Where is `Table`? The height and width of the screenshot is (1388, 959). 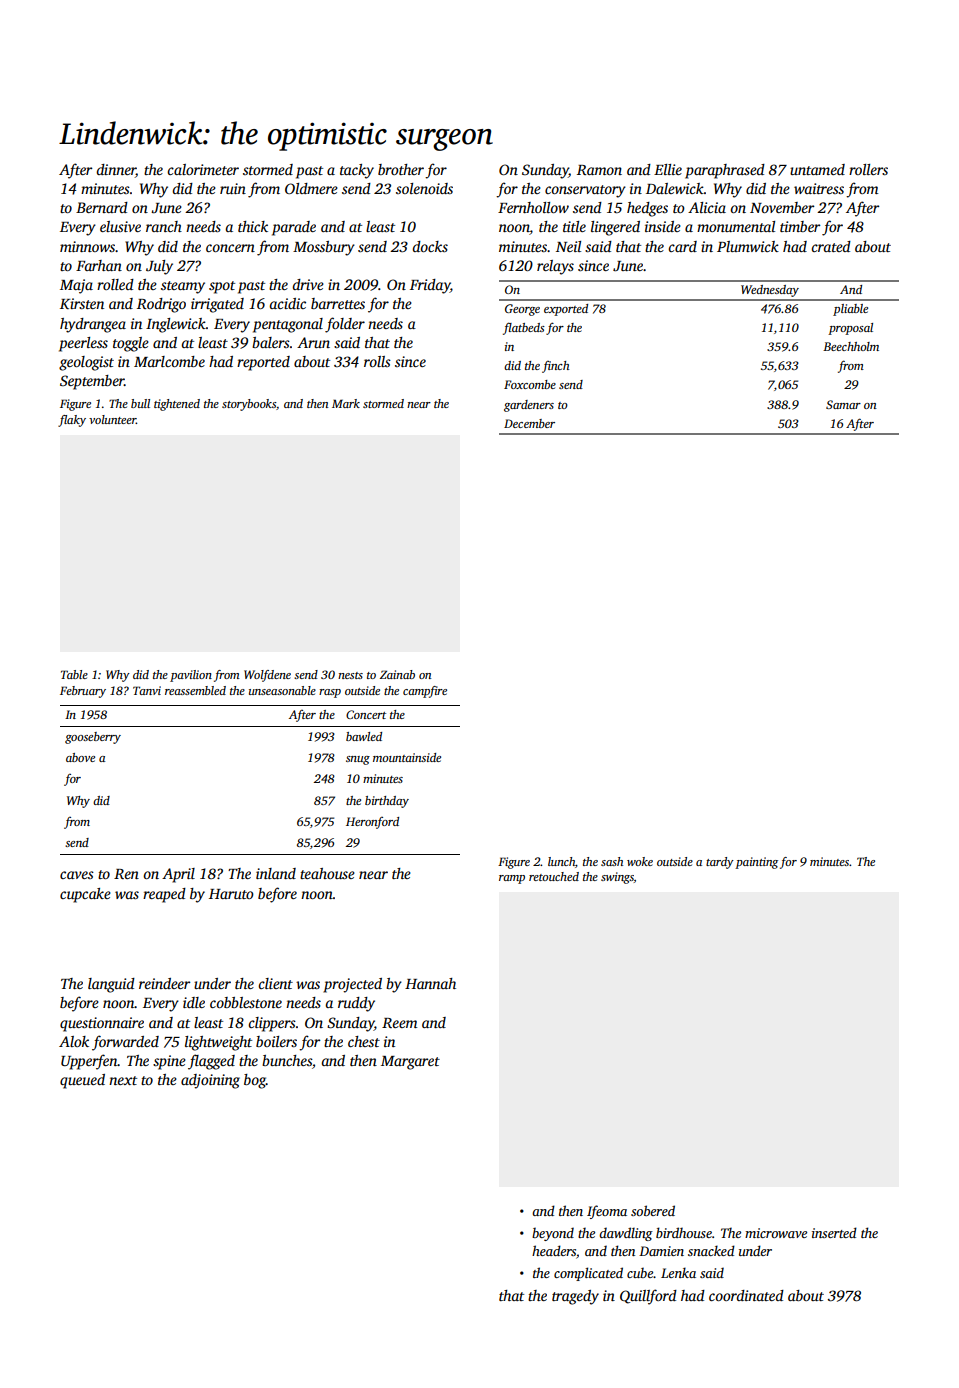
Table is located at coordinates (74, 674).
